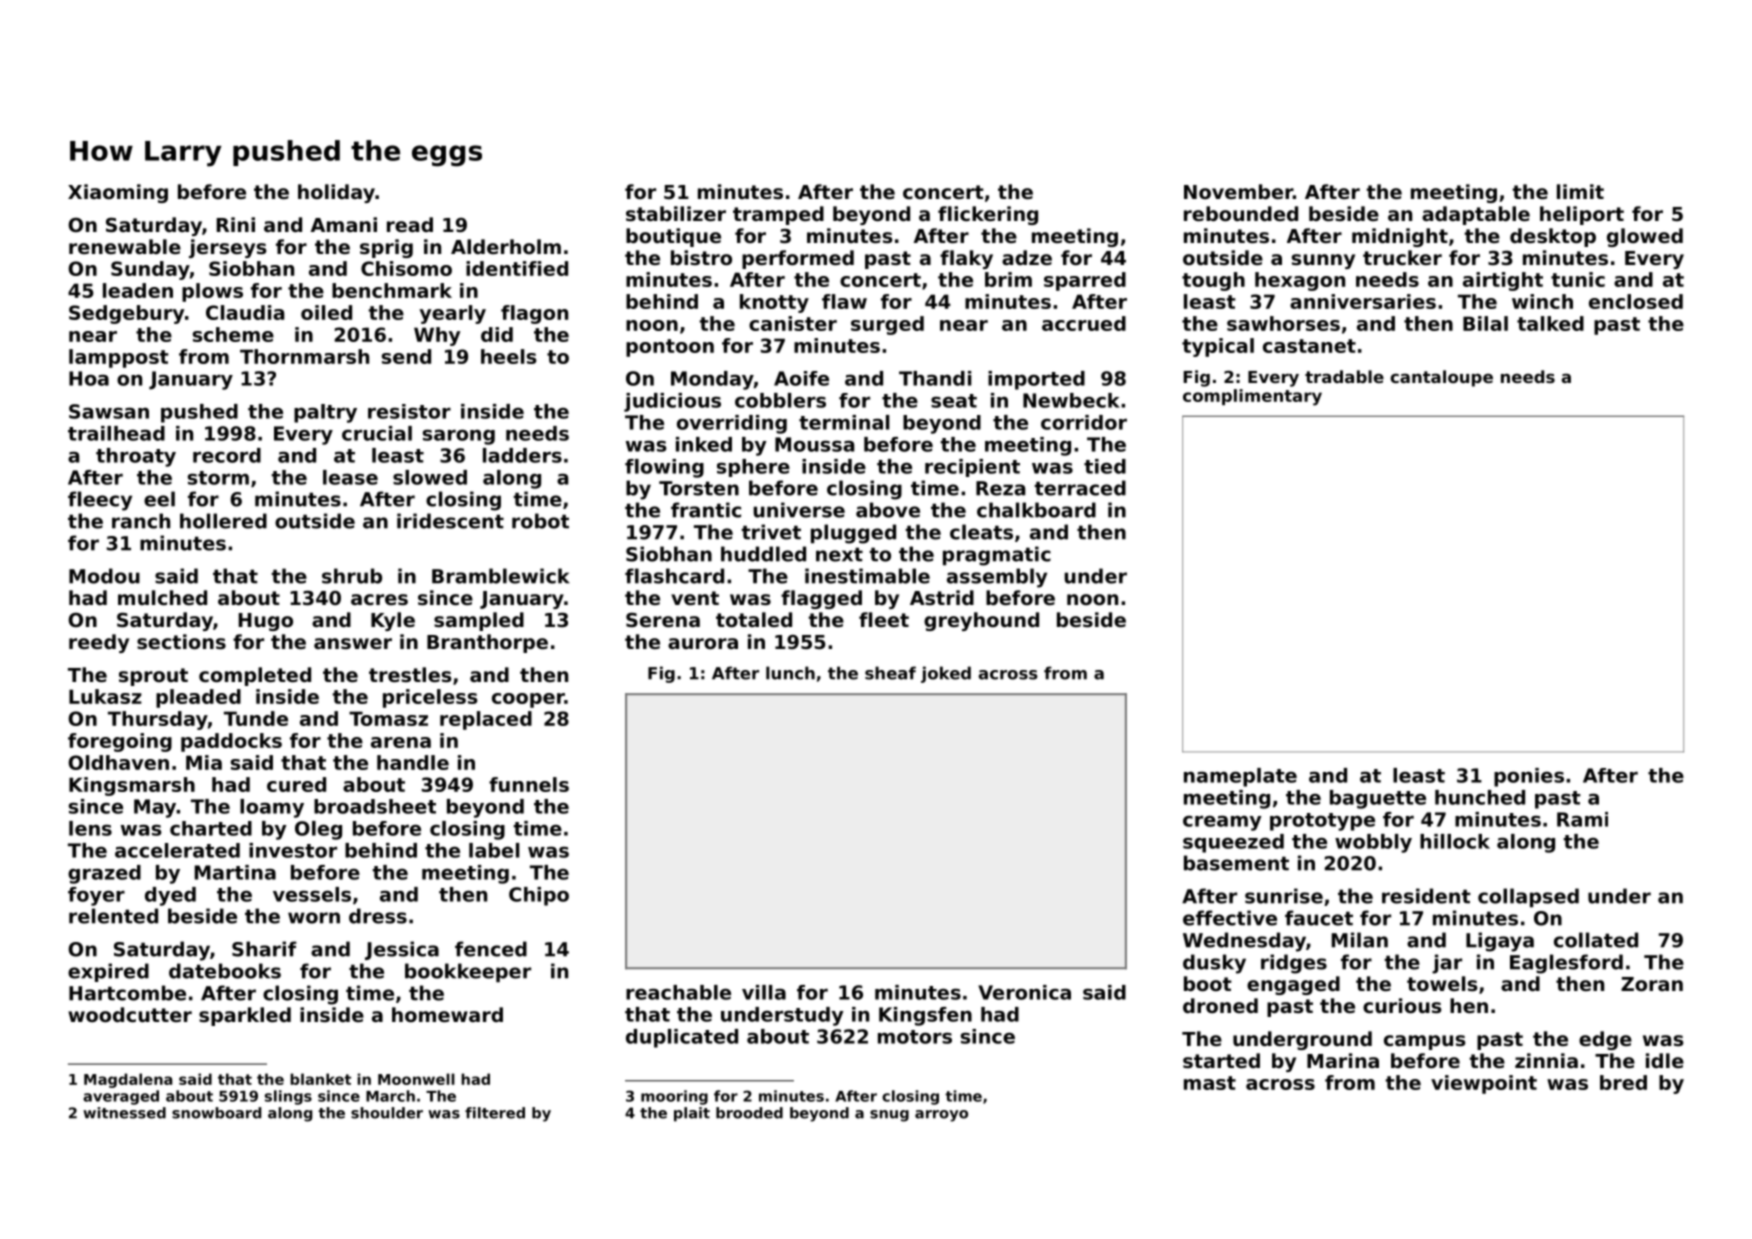 This screenshot has width=1752, height=1239. I want to click on squeezed, so click(1233, 843).
